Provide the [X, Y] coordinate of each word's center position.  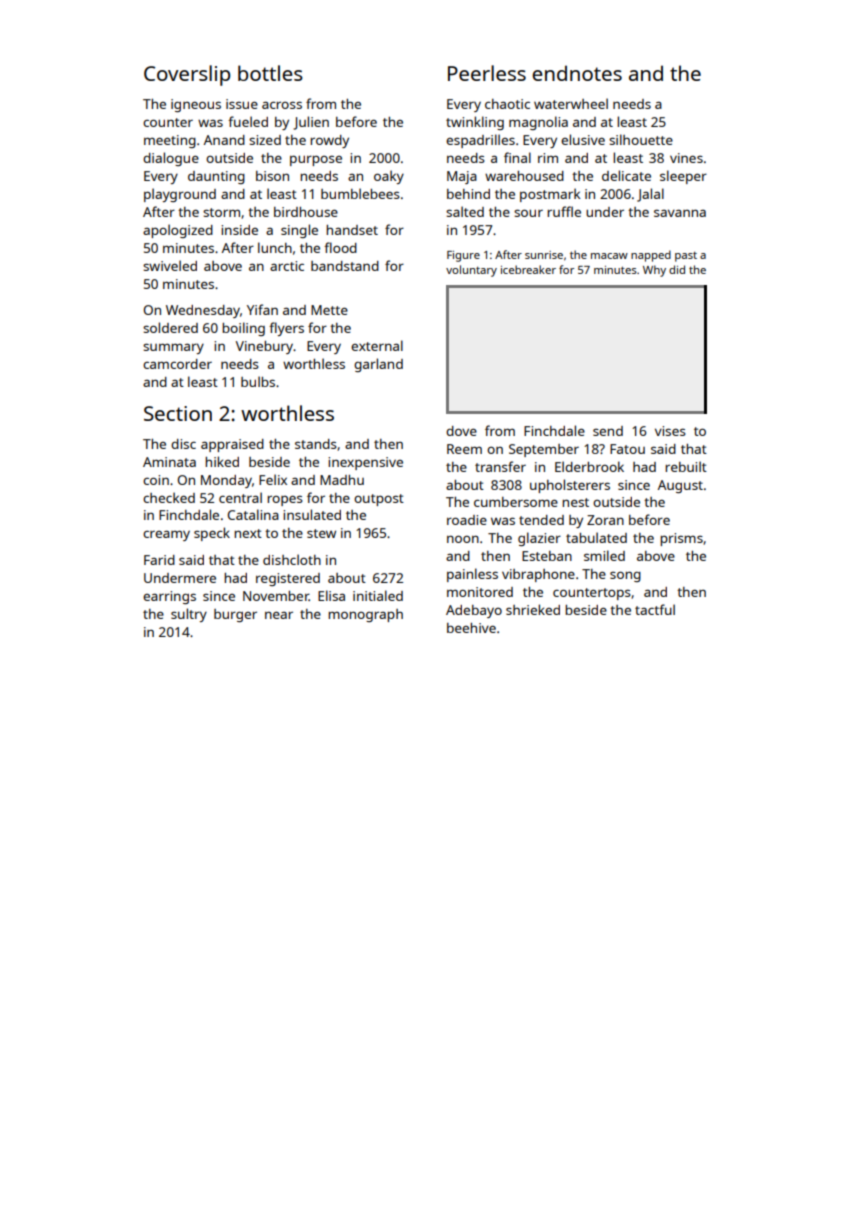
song [625, 576]
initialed [378, 595]
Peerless [487, 73]
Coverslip [187, 75]
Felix [273, 479]
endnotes [577, 73]
